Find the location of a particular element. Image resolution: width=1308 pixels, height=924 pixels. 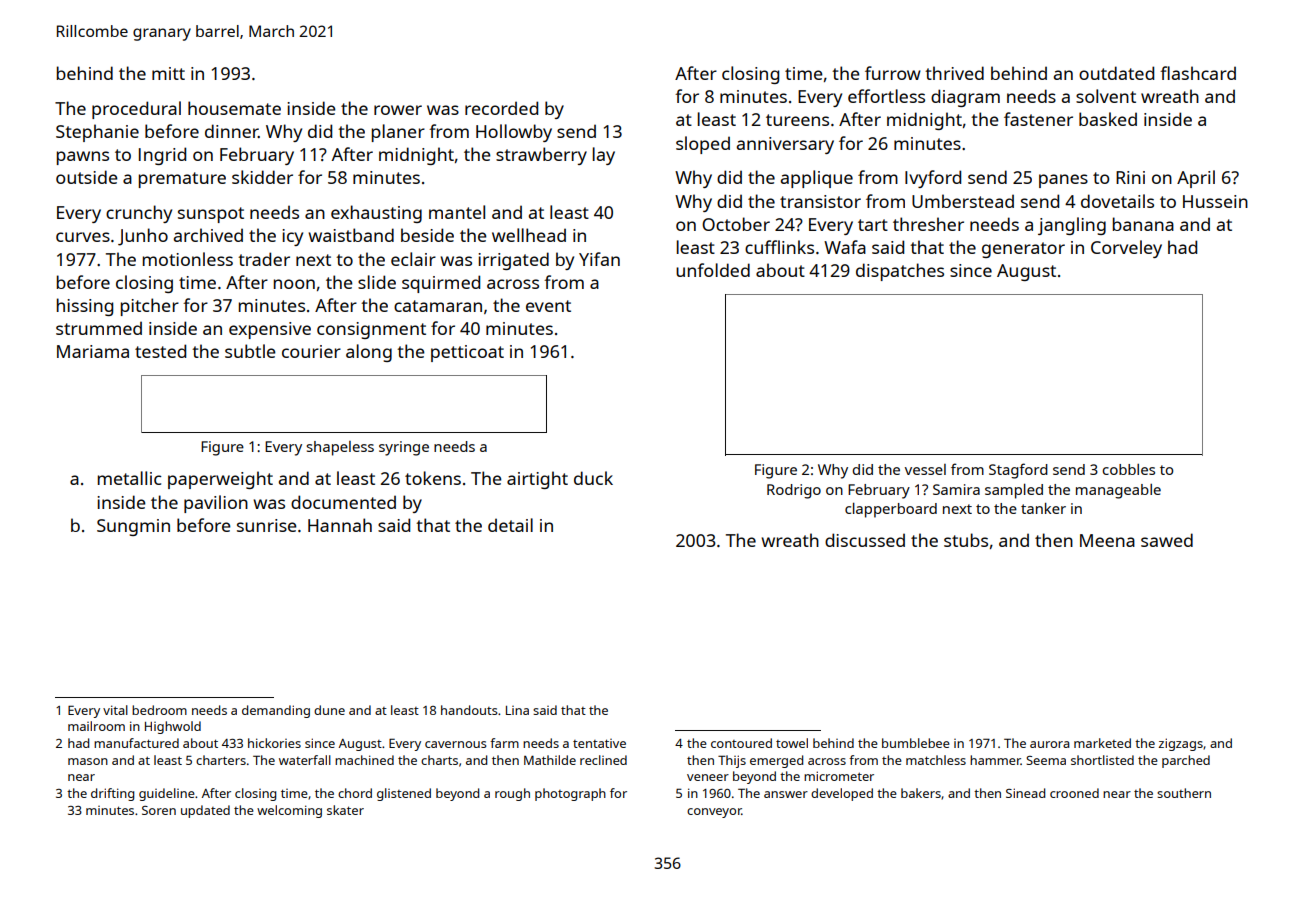

emerged is located at coordinates (776, 761).
